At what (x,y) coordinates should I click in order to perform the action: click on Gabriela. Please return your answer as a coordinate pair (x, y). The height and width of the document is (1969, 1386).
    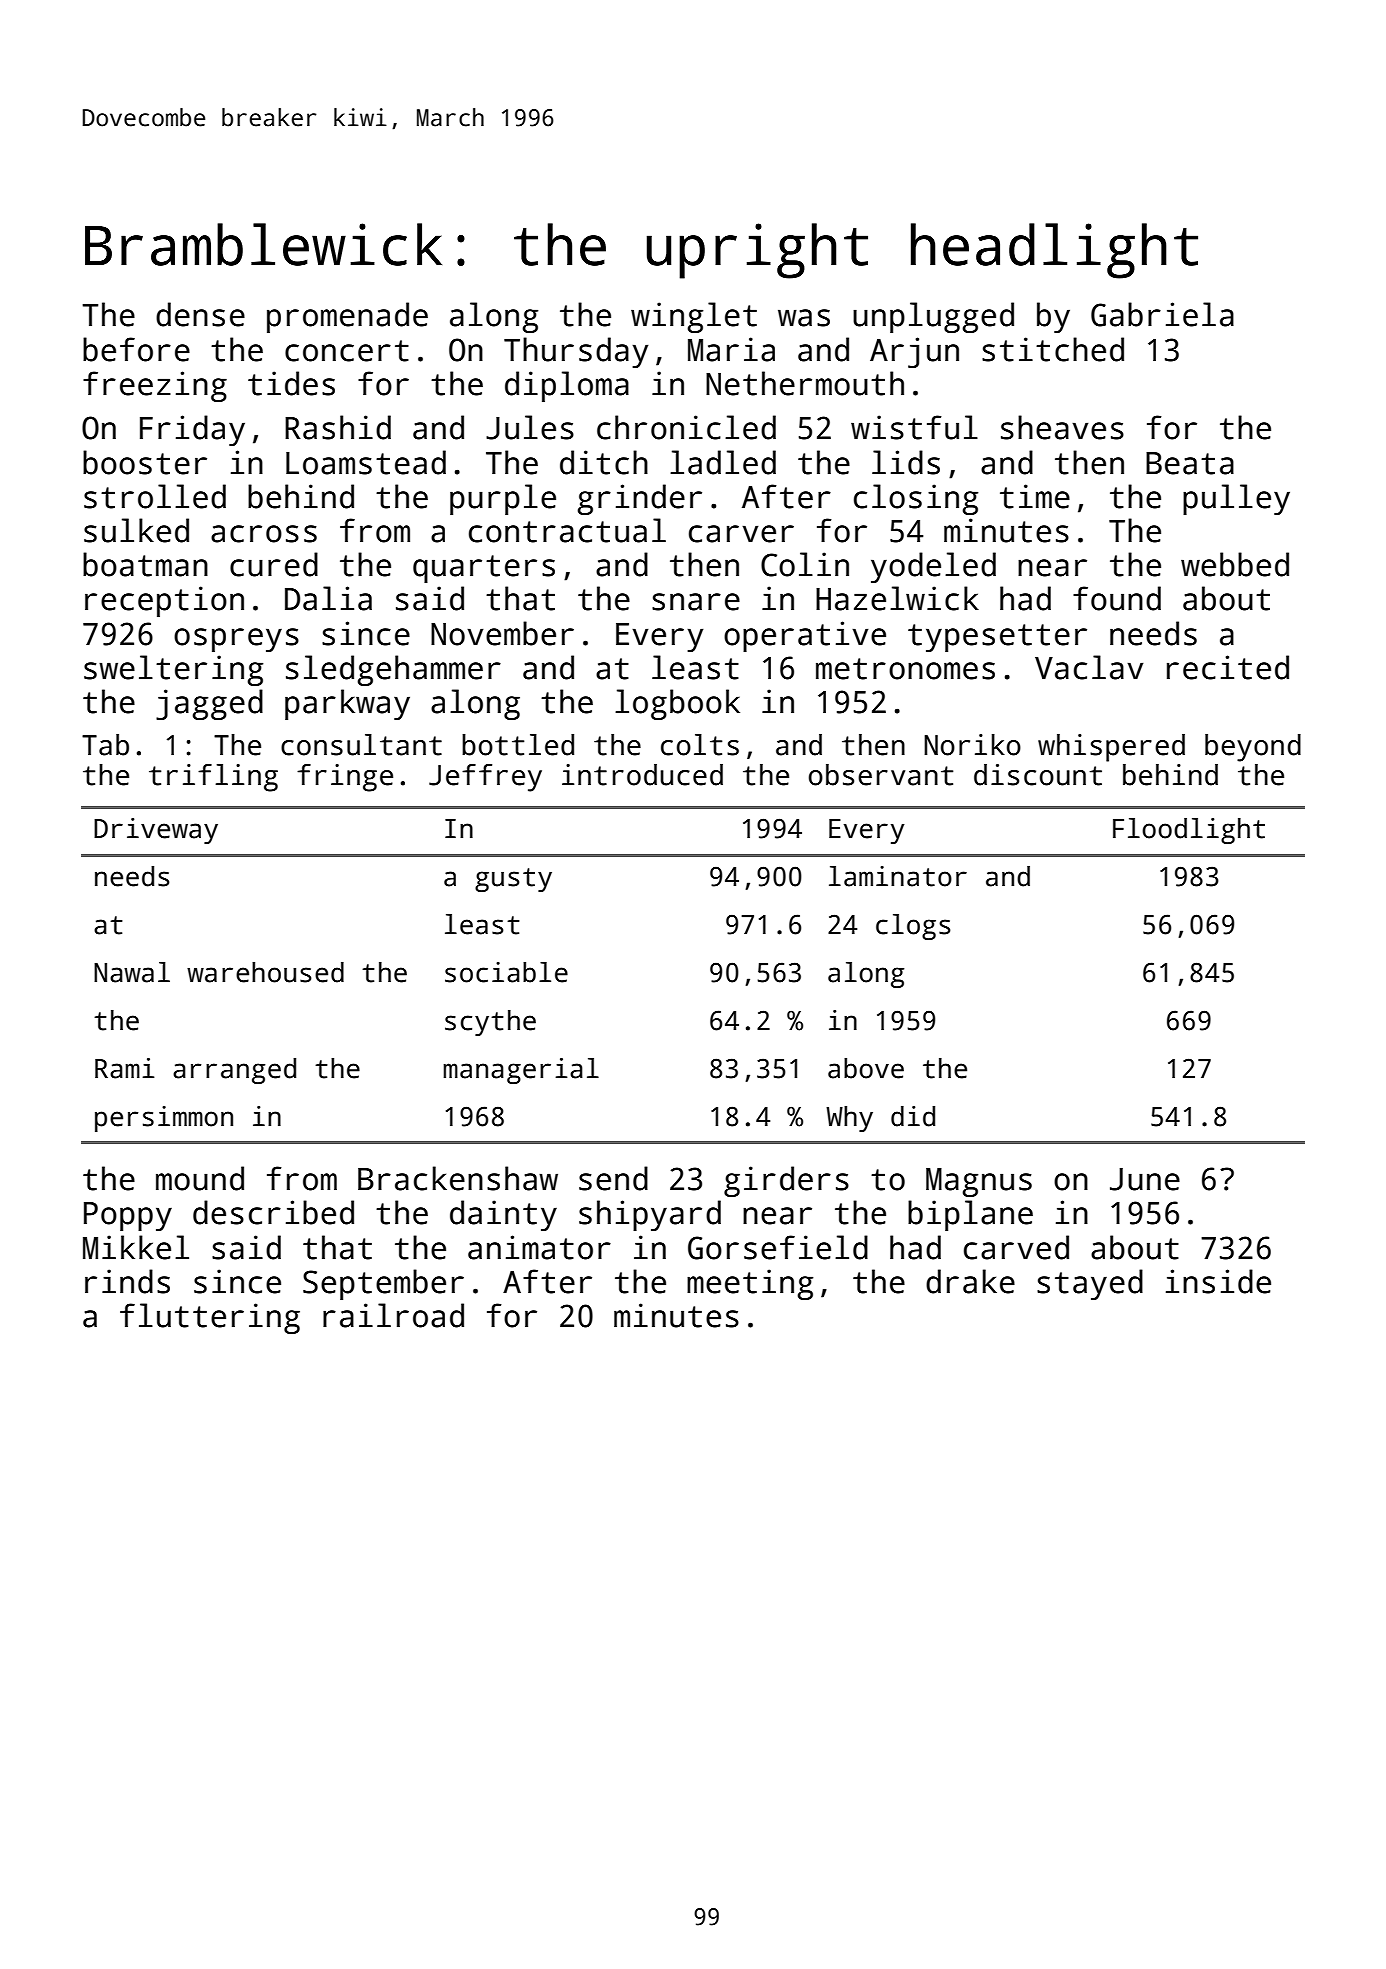
    Looking at the image, I should click on (1162, 314).
